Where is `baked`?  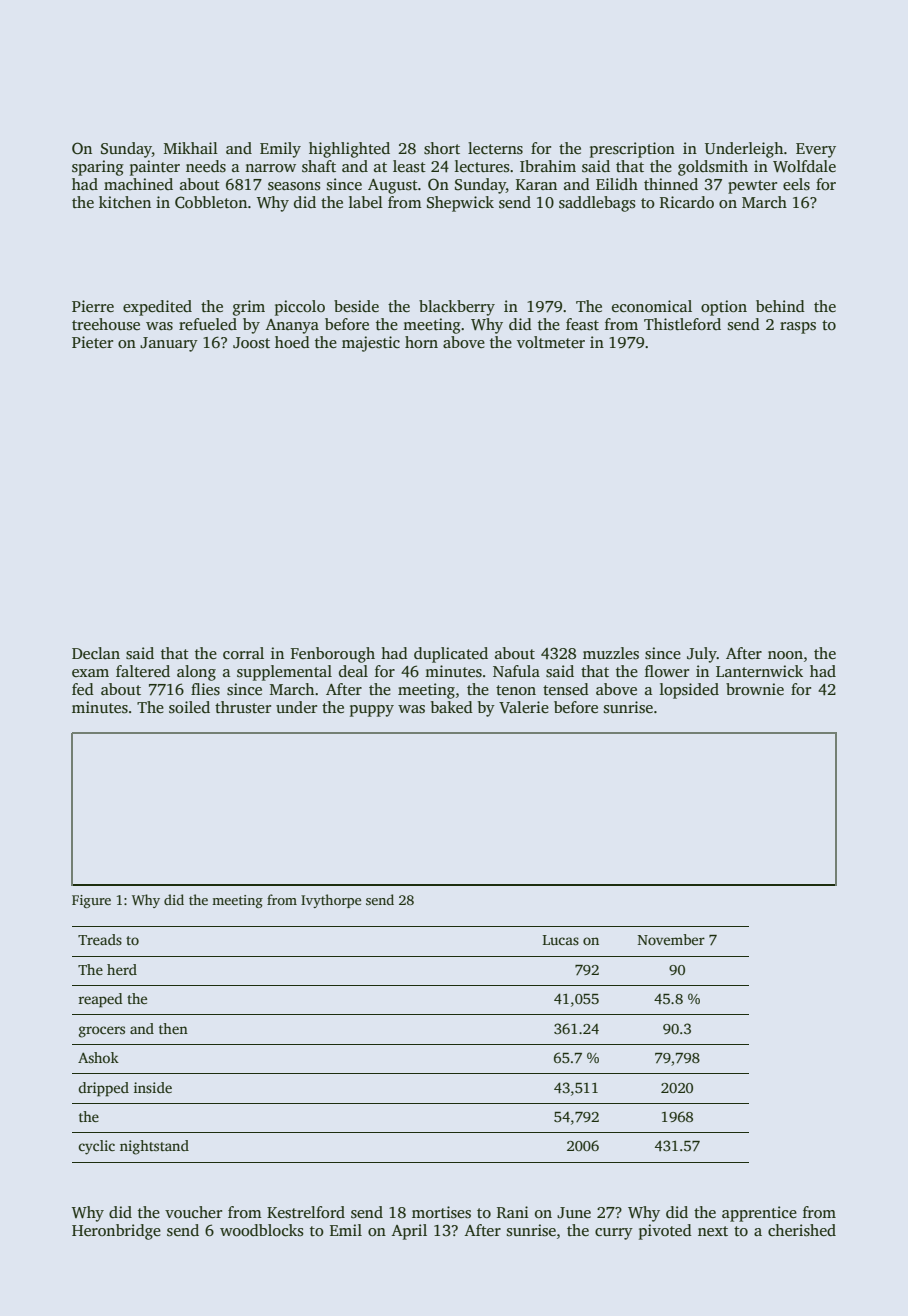
baked is located at coordinates (452, 707).
